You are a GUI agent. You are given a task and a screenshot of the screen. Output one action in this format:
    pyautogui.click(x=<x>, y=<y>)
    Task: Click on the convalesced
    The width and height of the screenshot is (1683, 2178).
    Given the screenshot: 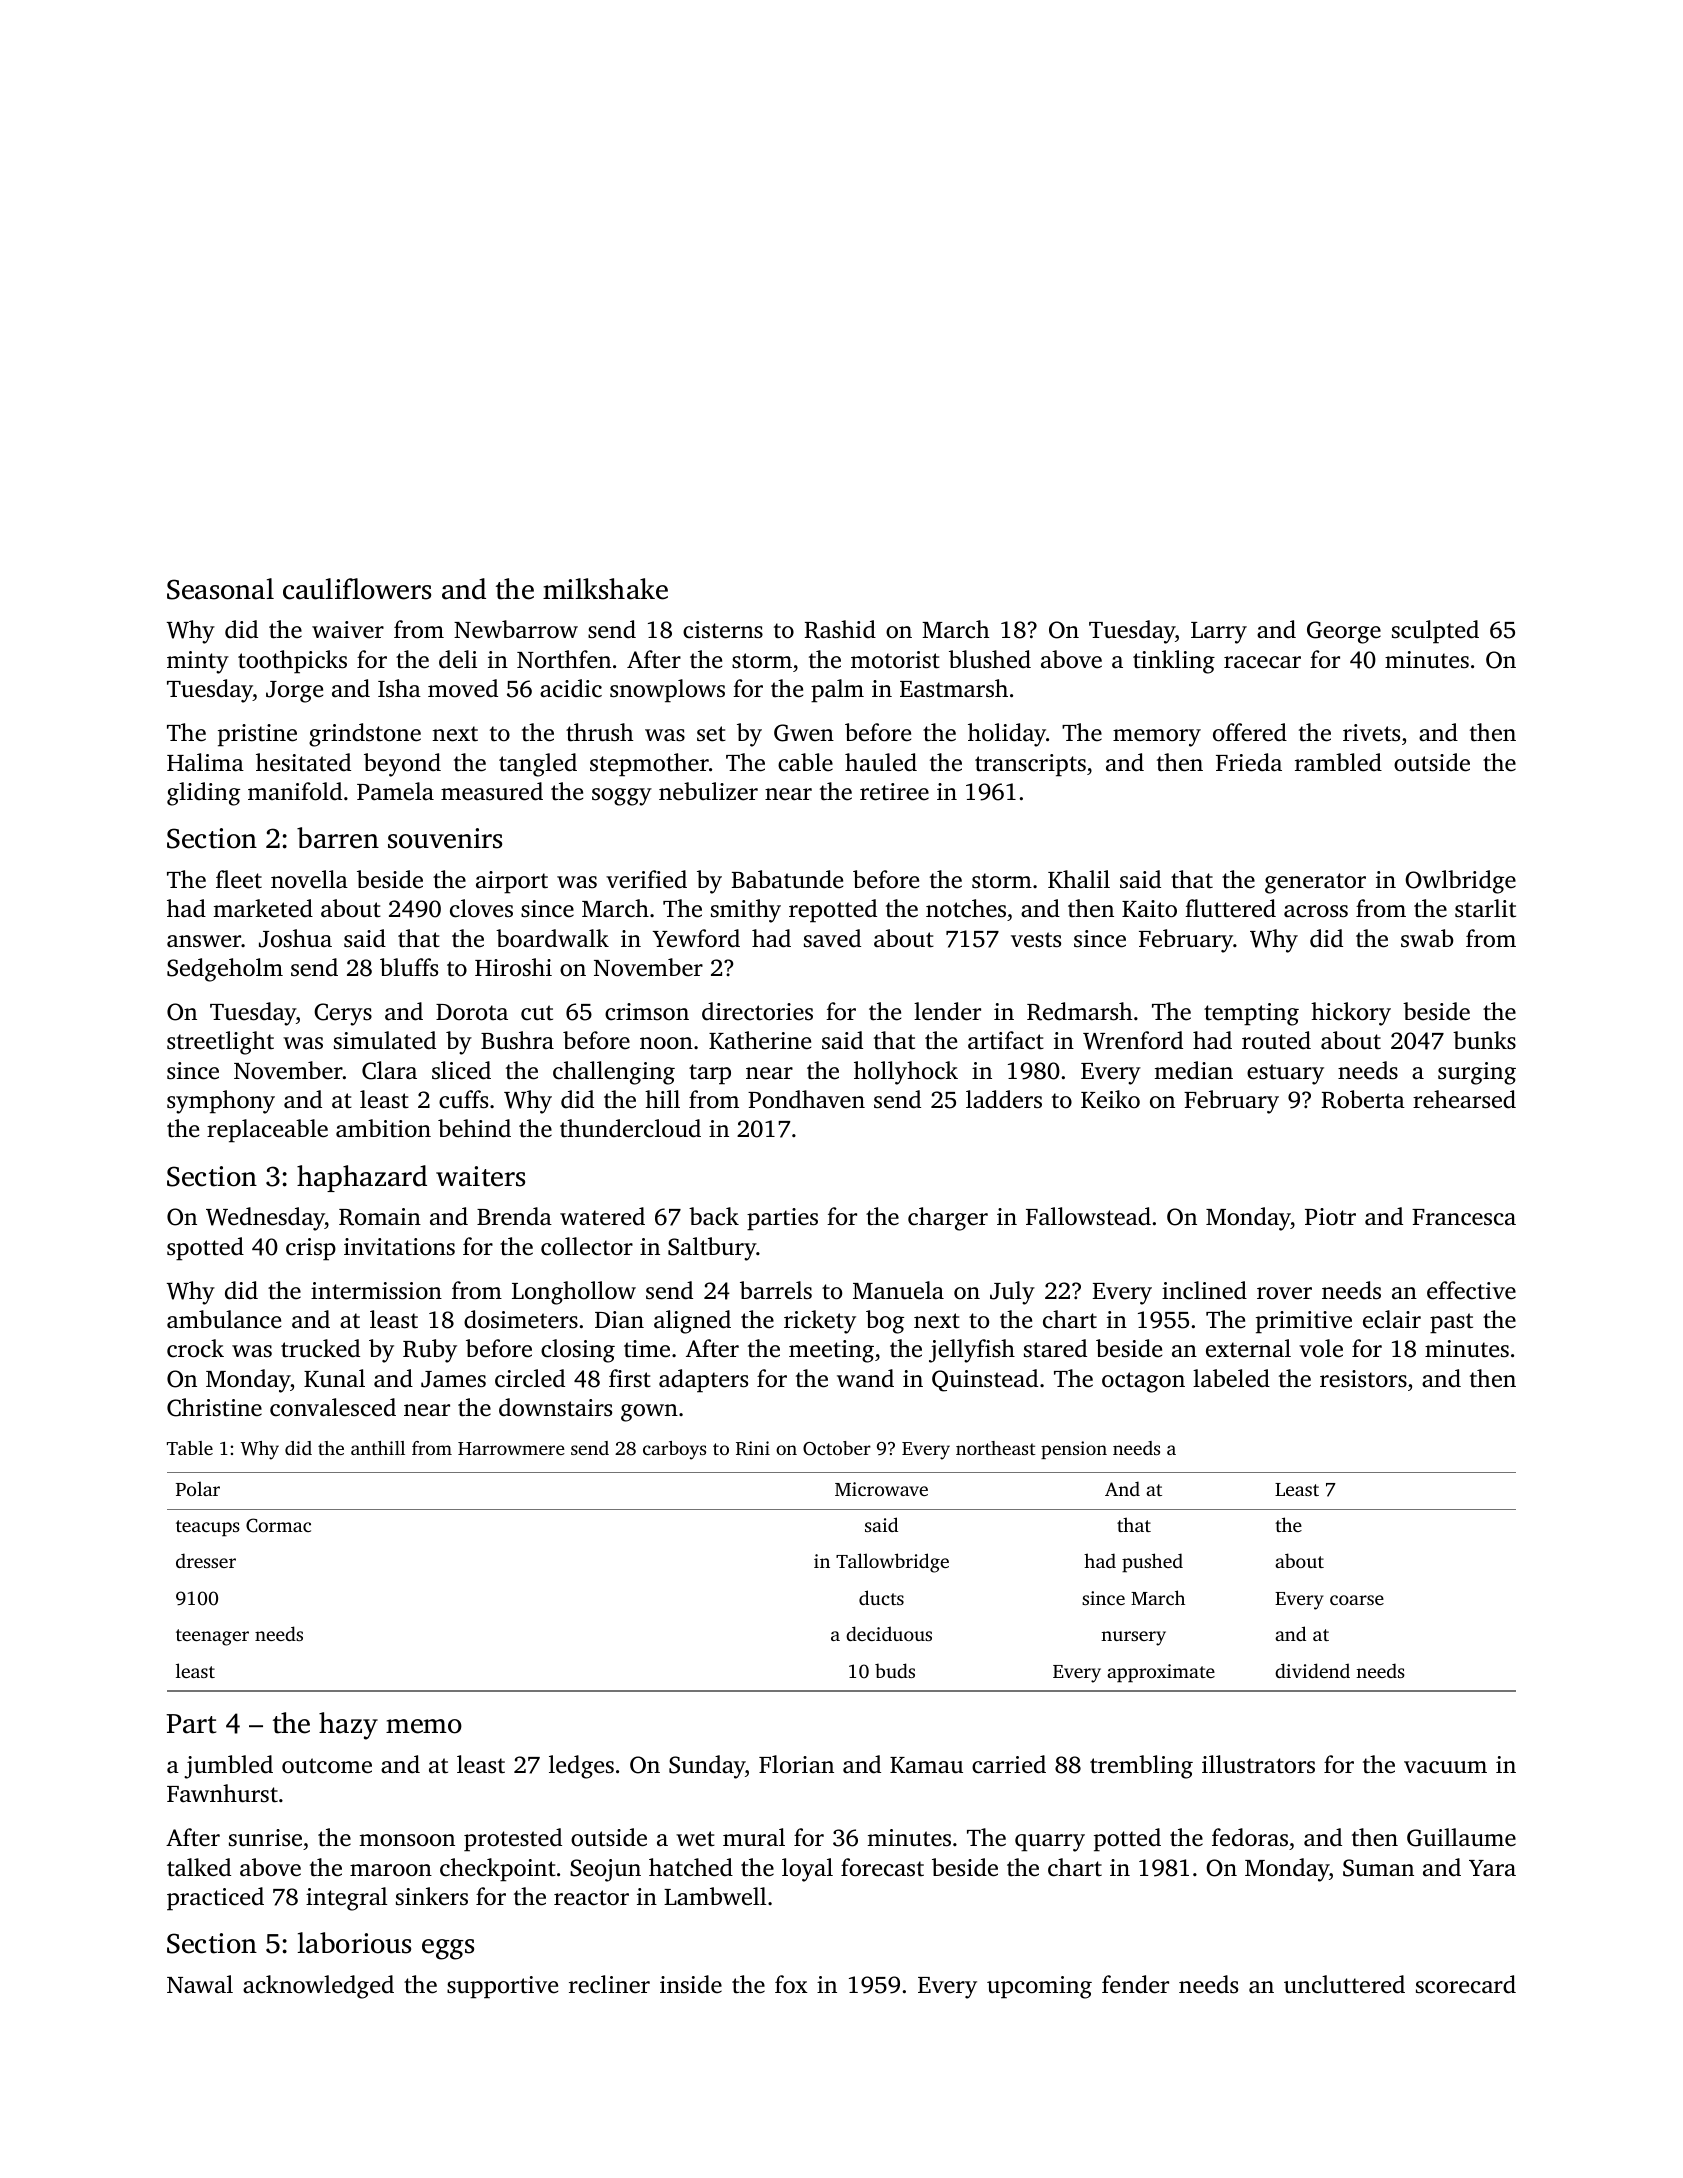 What is the action you would take?
    pyautogui.click(x=333, y=1407)
